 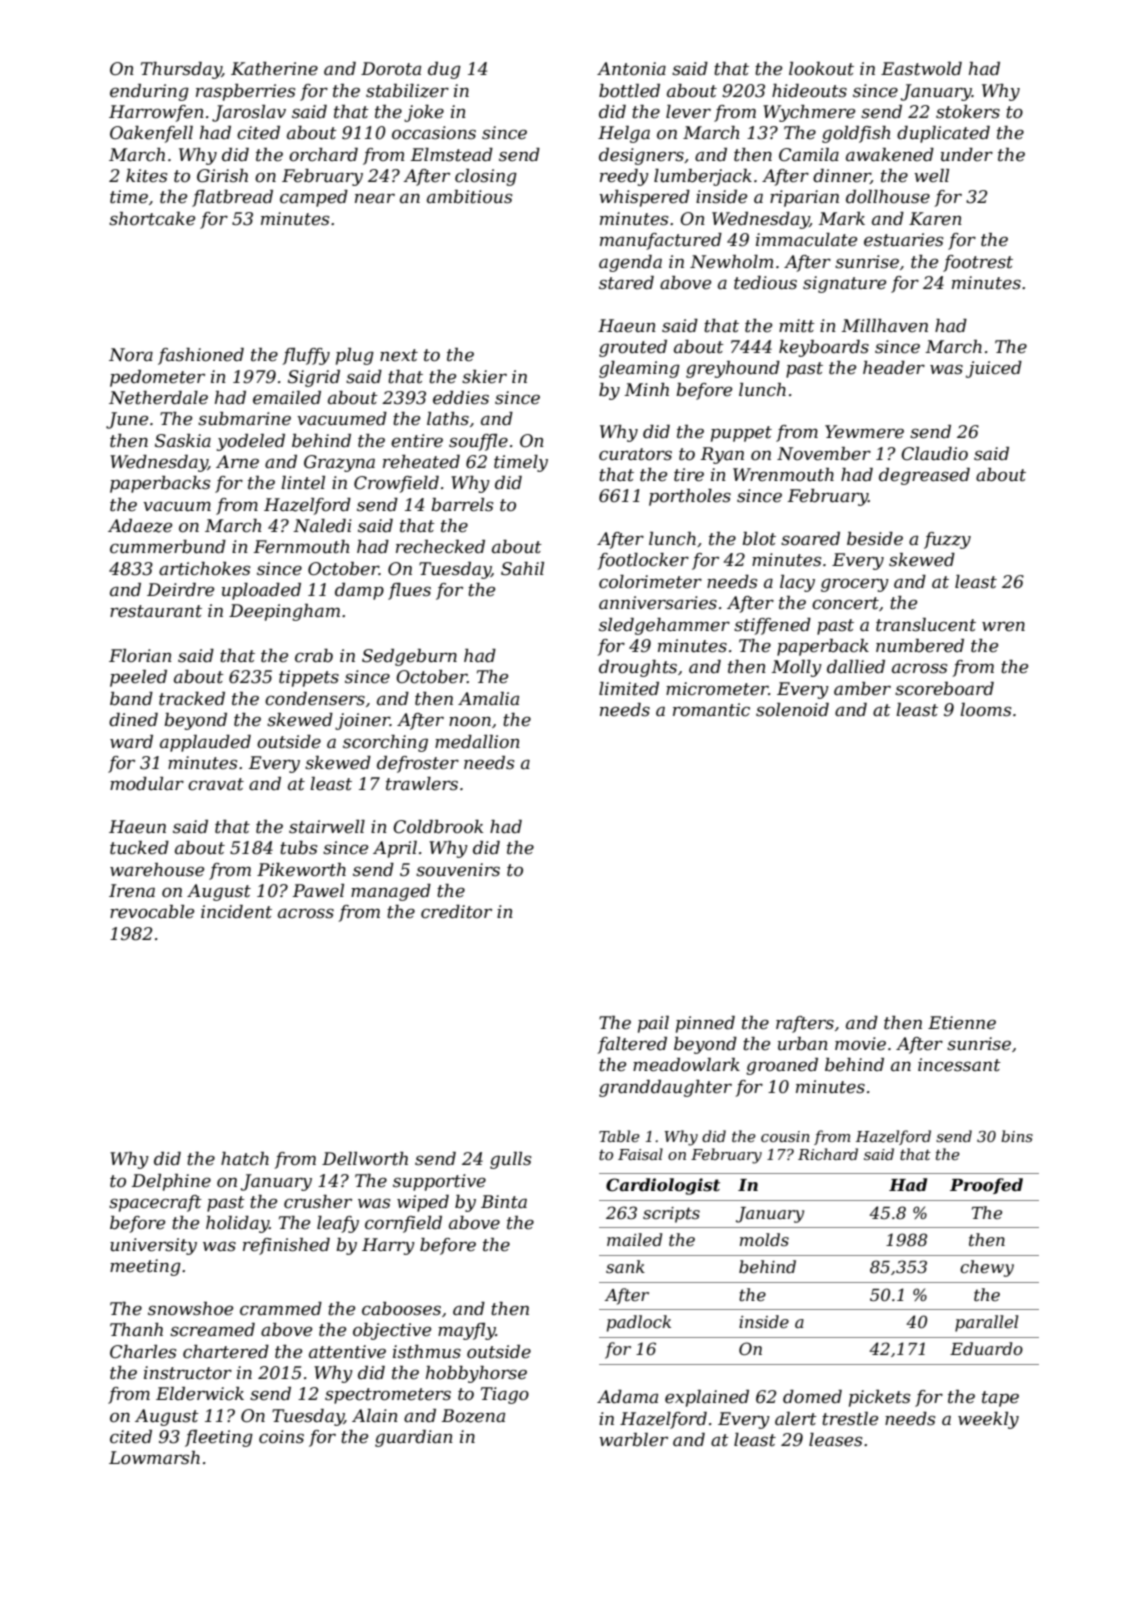 I want to click on camped, so click(x=314, y=198).
